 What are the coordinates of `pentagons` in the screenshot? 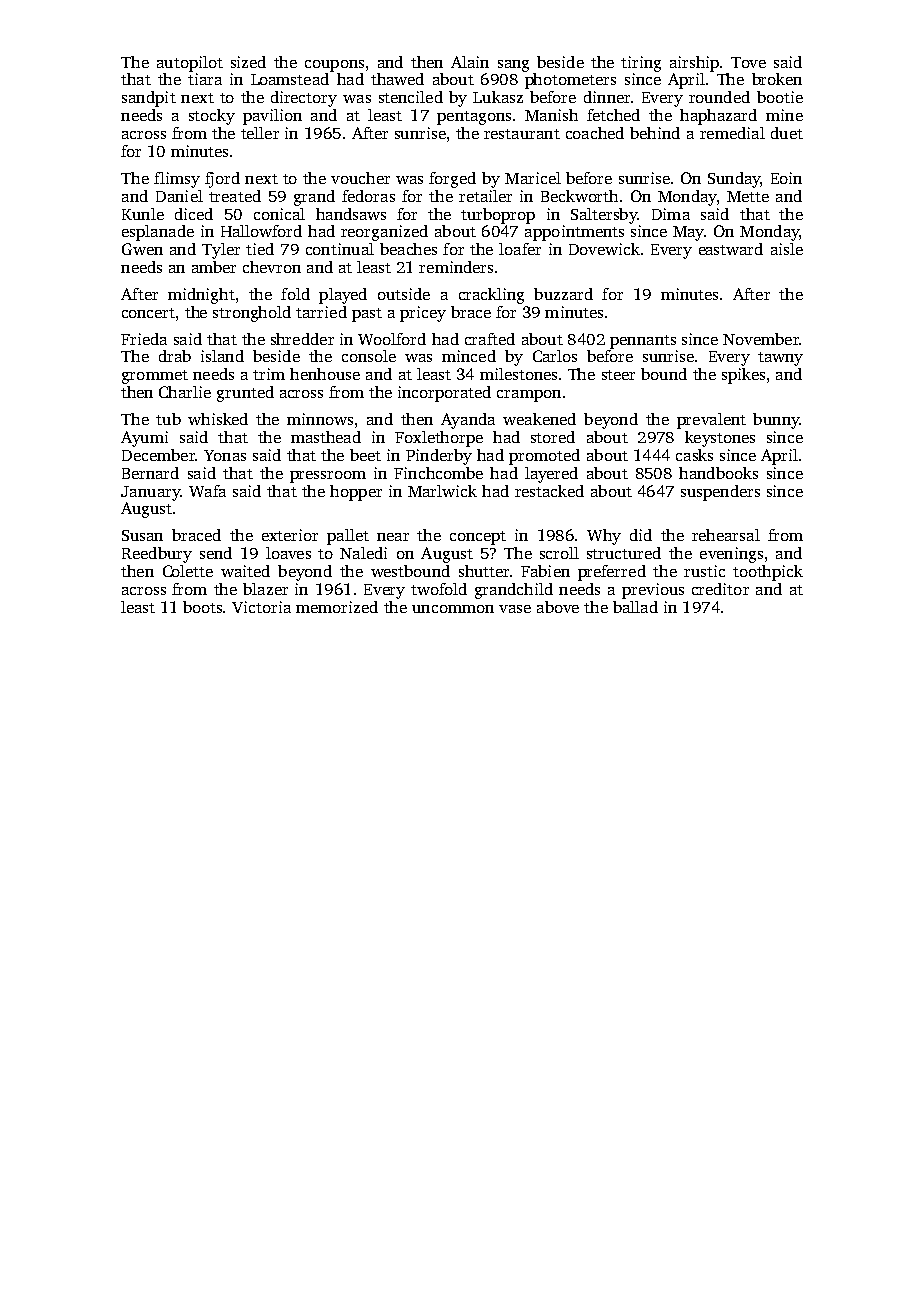 It's located at (474, 118).
